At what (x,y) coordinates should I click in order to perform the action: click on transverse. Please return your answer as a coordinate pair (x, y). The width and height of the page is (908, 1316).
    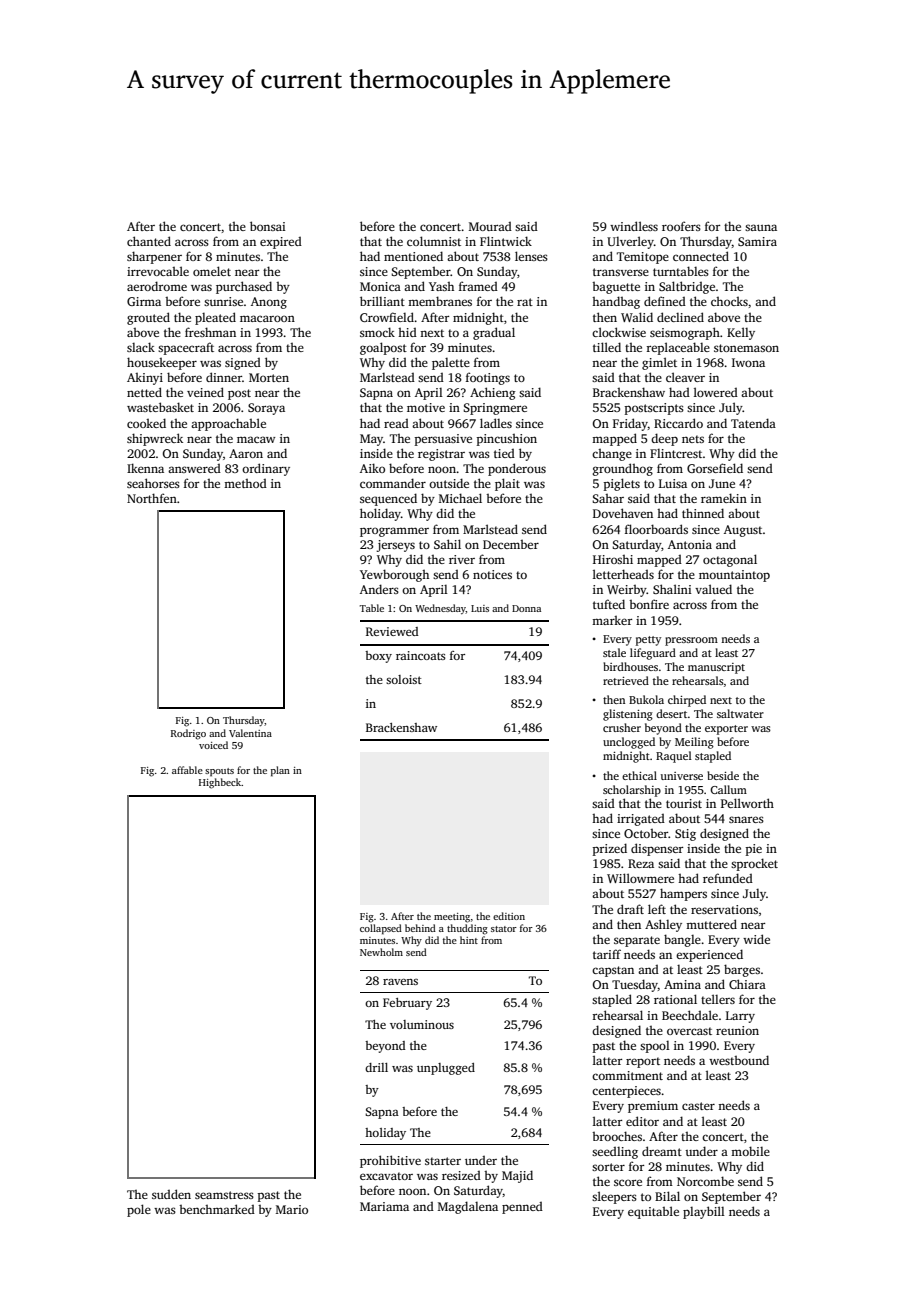
    Looking at the image, I should click on (621, 272).
